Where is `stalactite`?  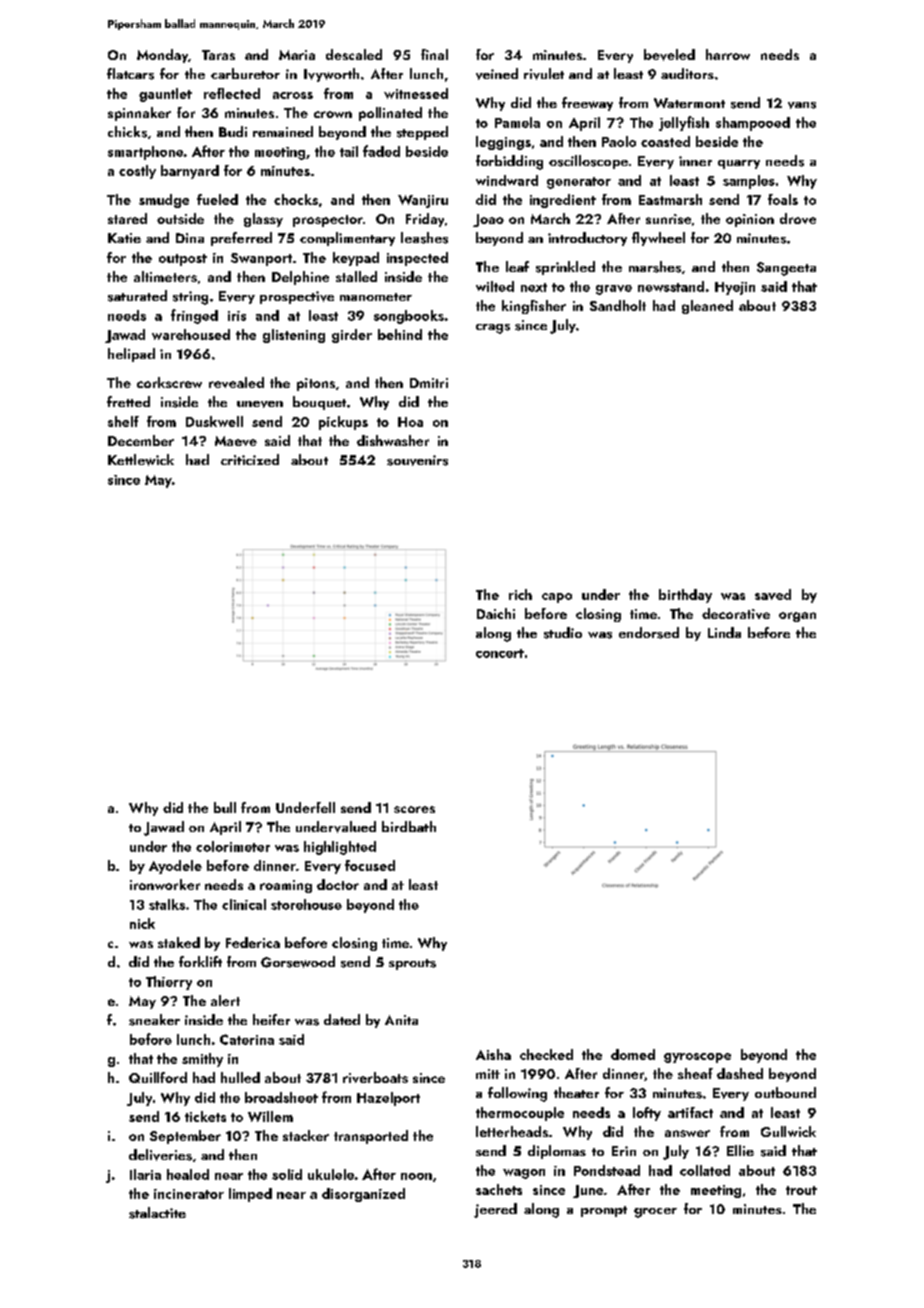 stalactite is located at coordinates (157, 1213).
